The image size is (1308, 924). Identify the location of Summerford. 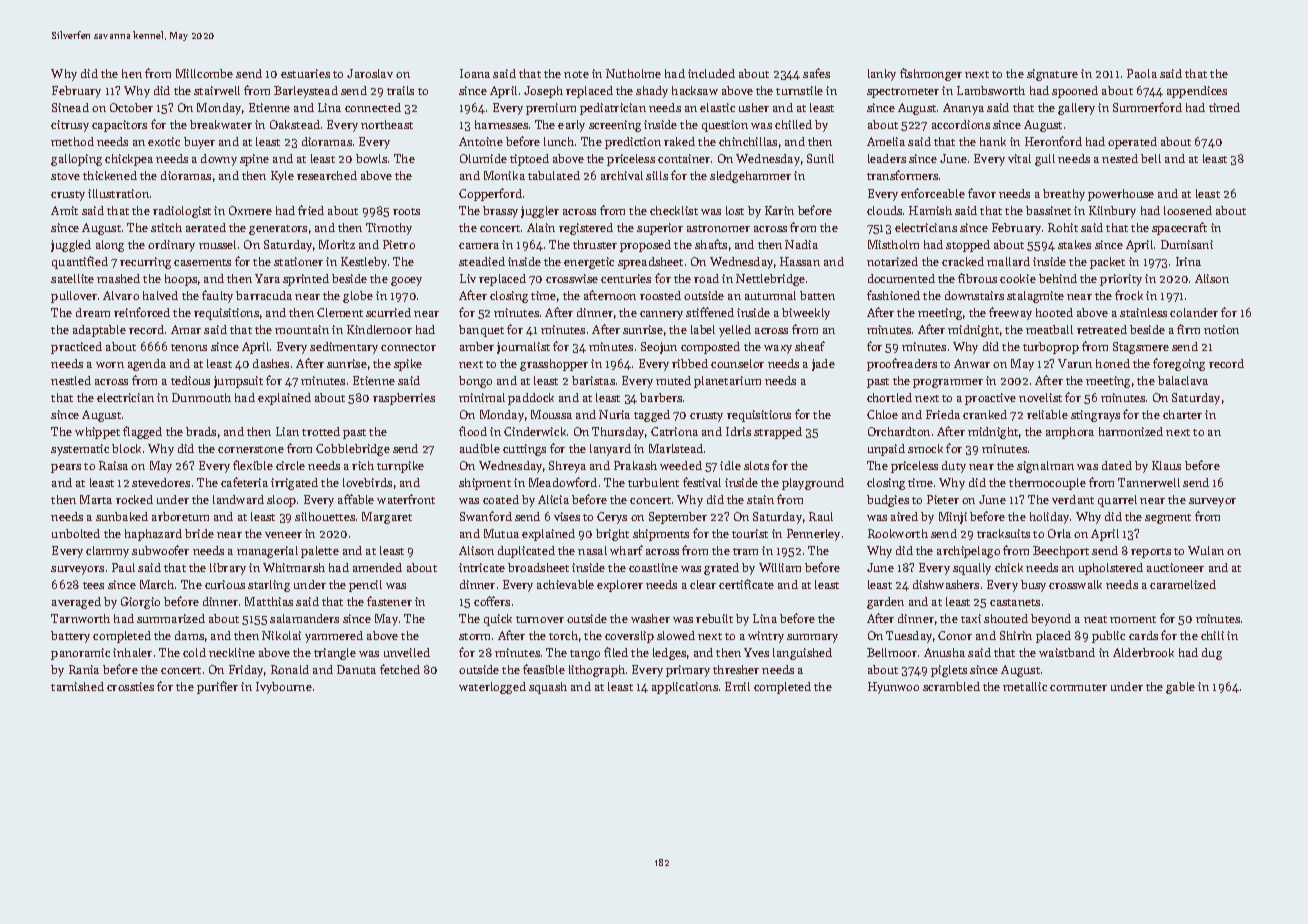
(1147, 107).
